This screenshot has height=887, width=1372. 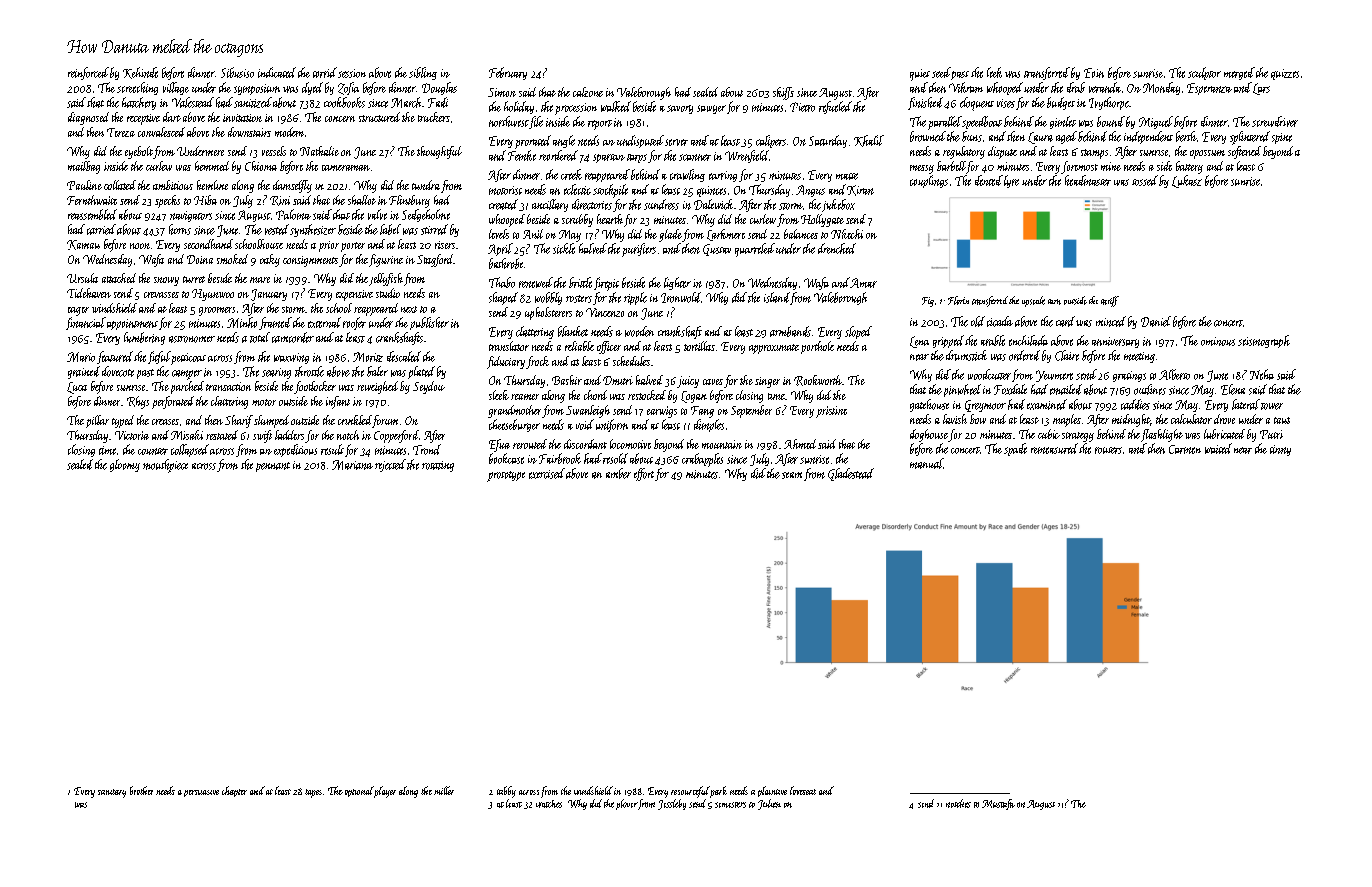 I want to click on forum, so click(x=385, y=421).
